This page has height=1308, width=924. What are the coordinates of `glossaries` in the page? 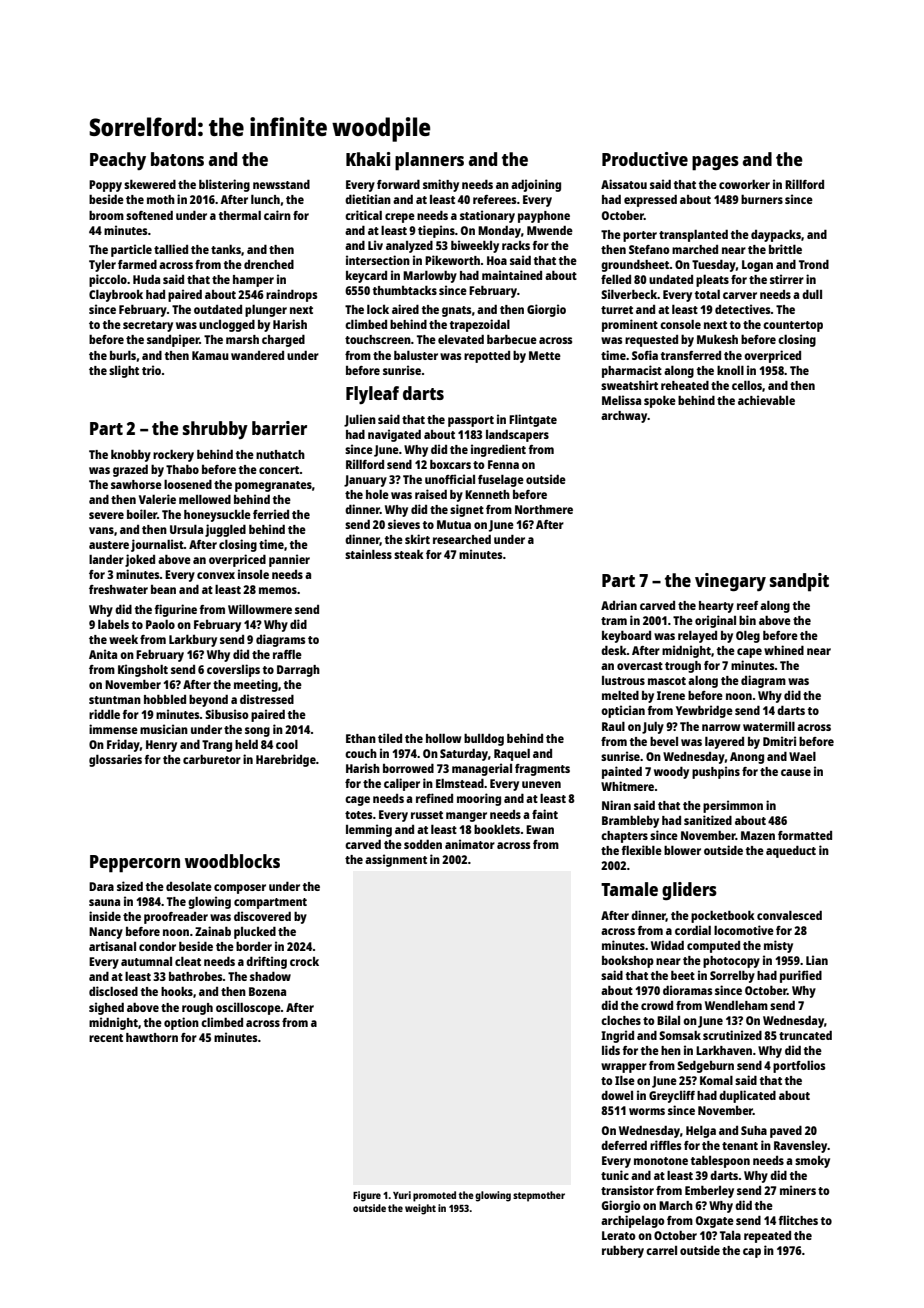 It's located at (115, 760).
